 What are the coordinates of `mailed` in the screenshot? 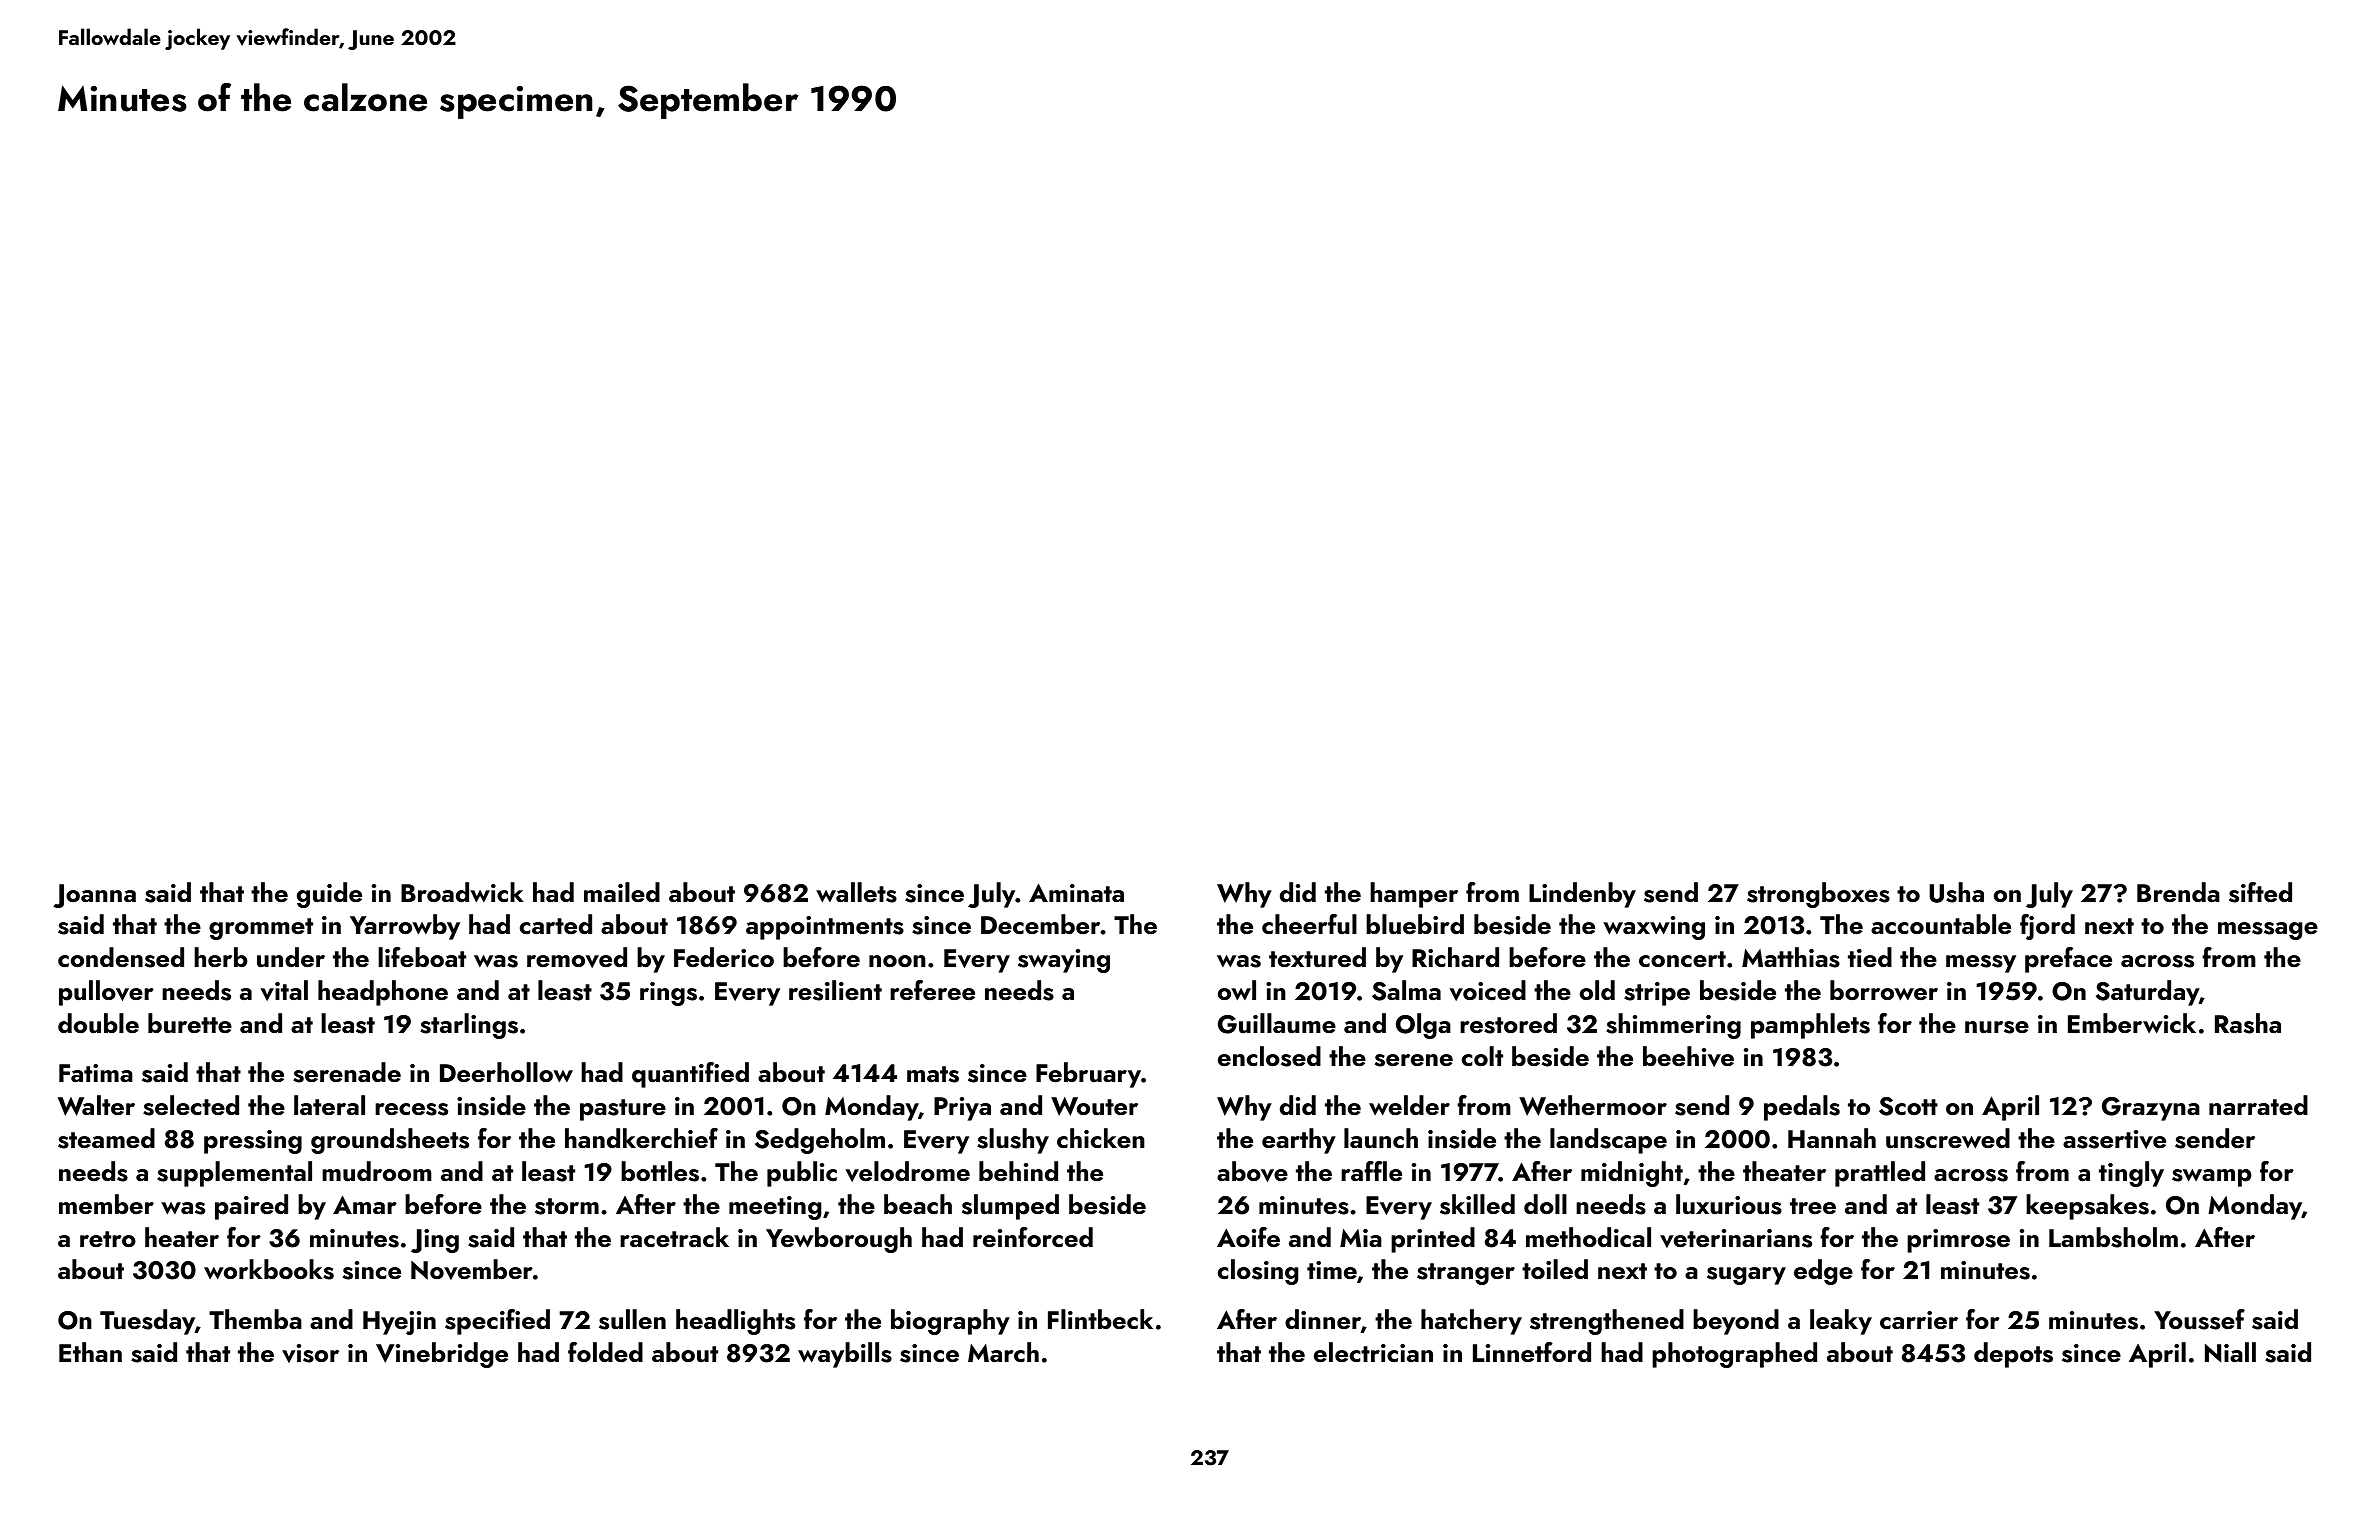 It's located at (622, 892).
